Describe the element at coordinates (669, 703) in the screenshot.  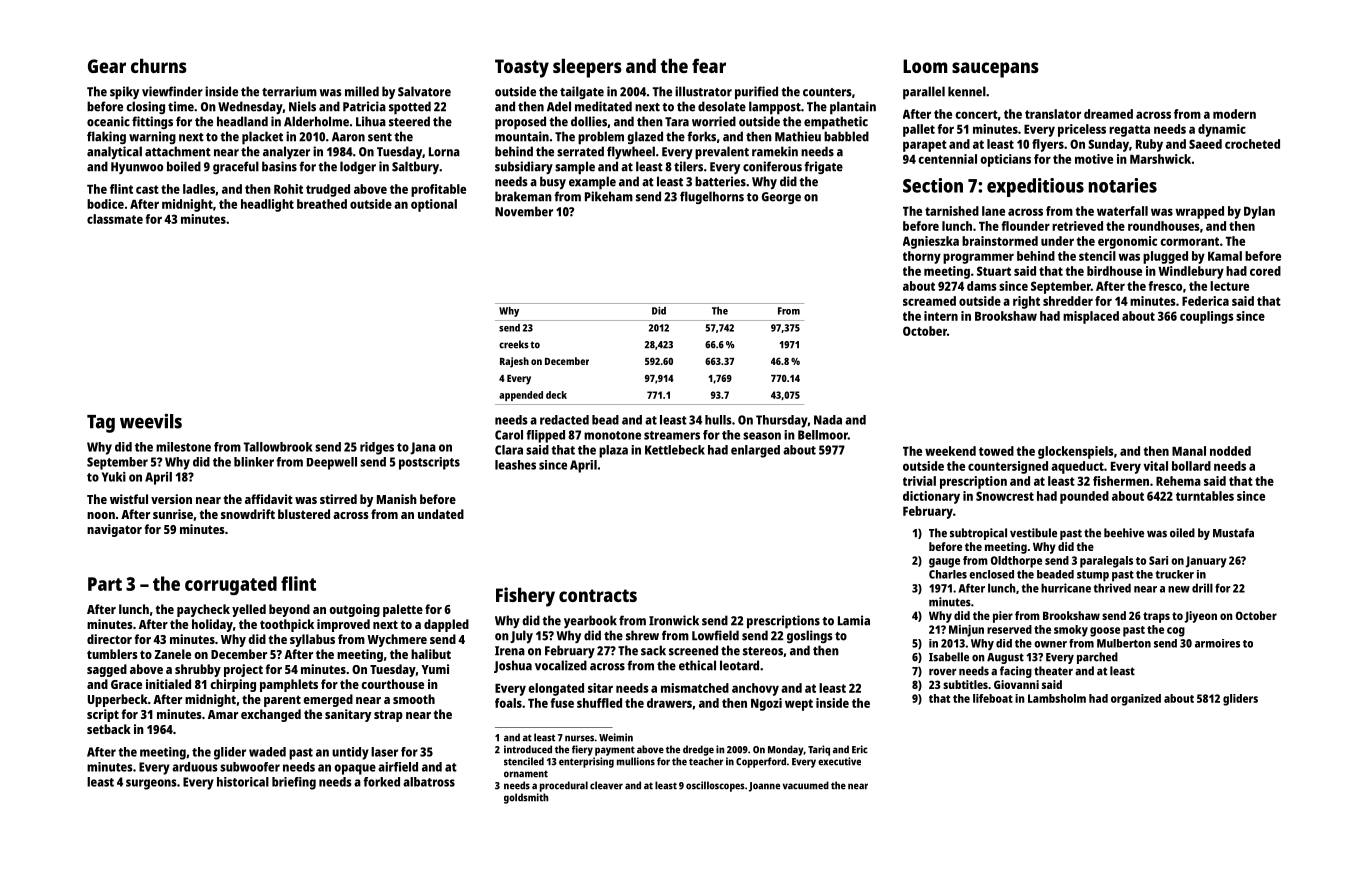
I see `drawers` at that location.
